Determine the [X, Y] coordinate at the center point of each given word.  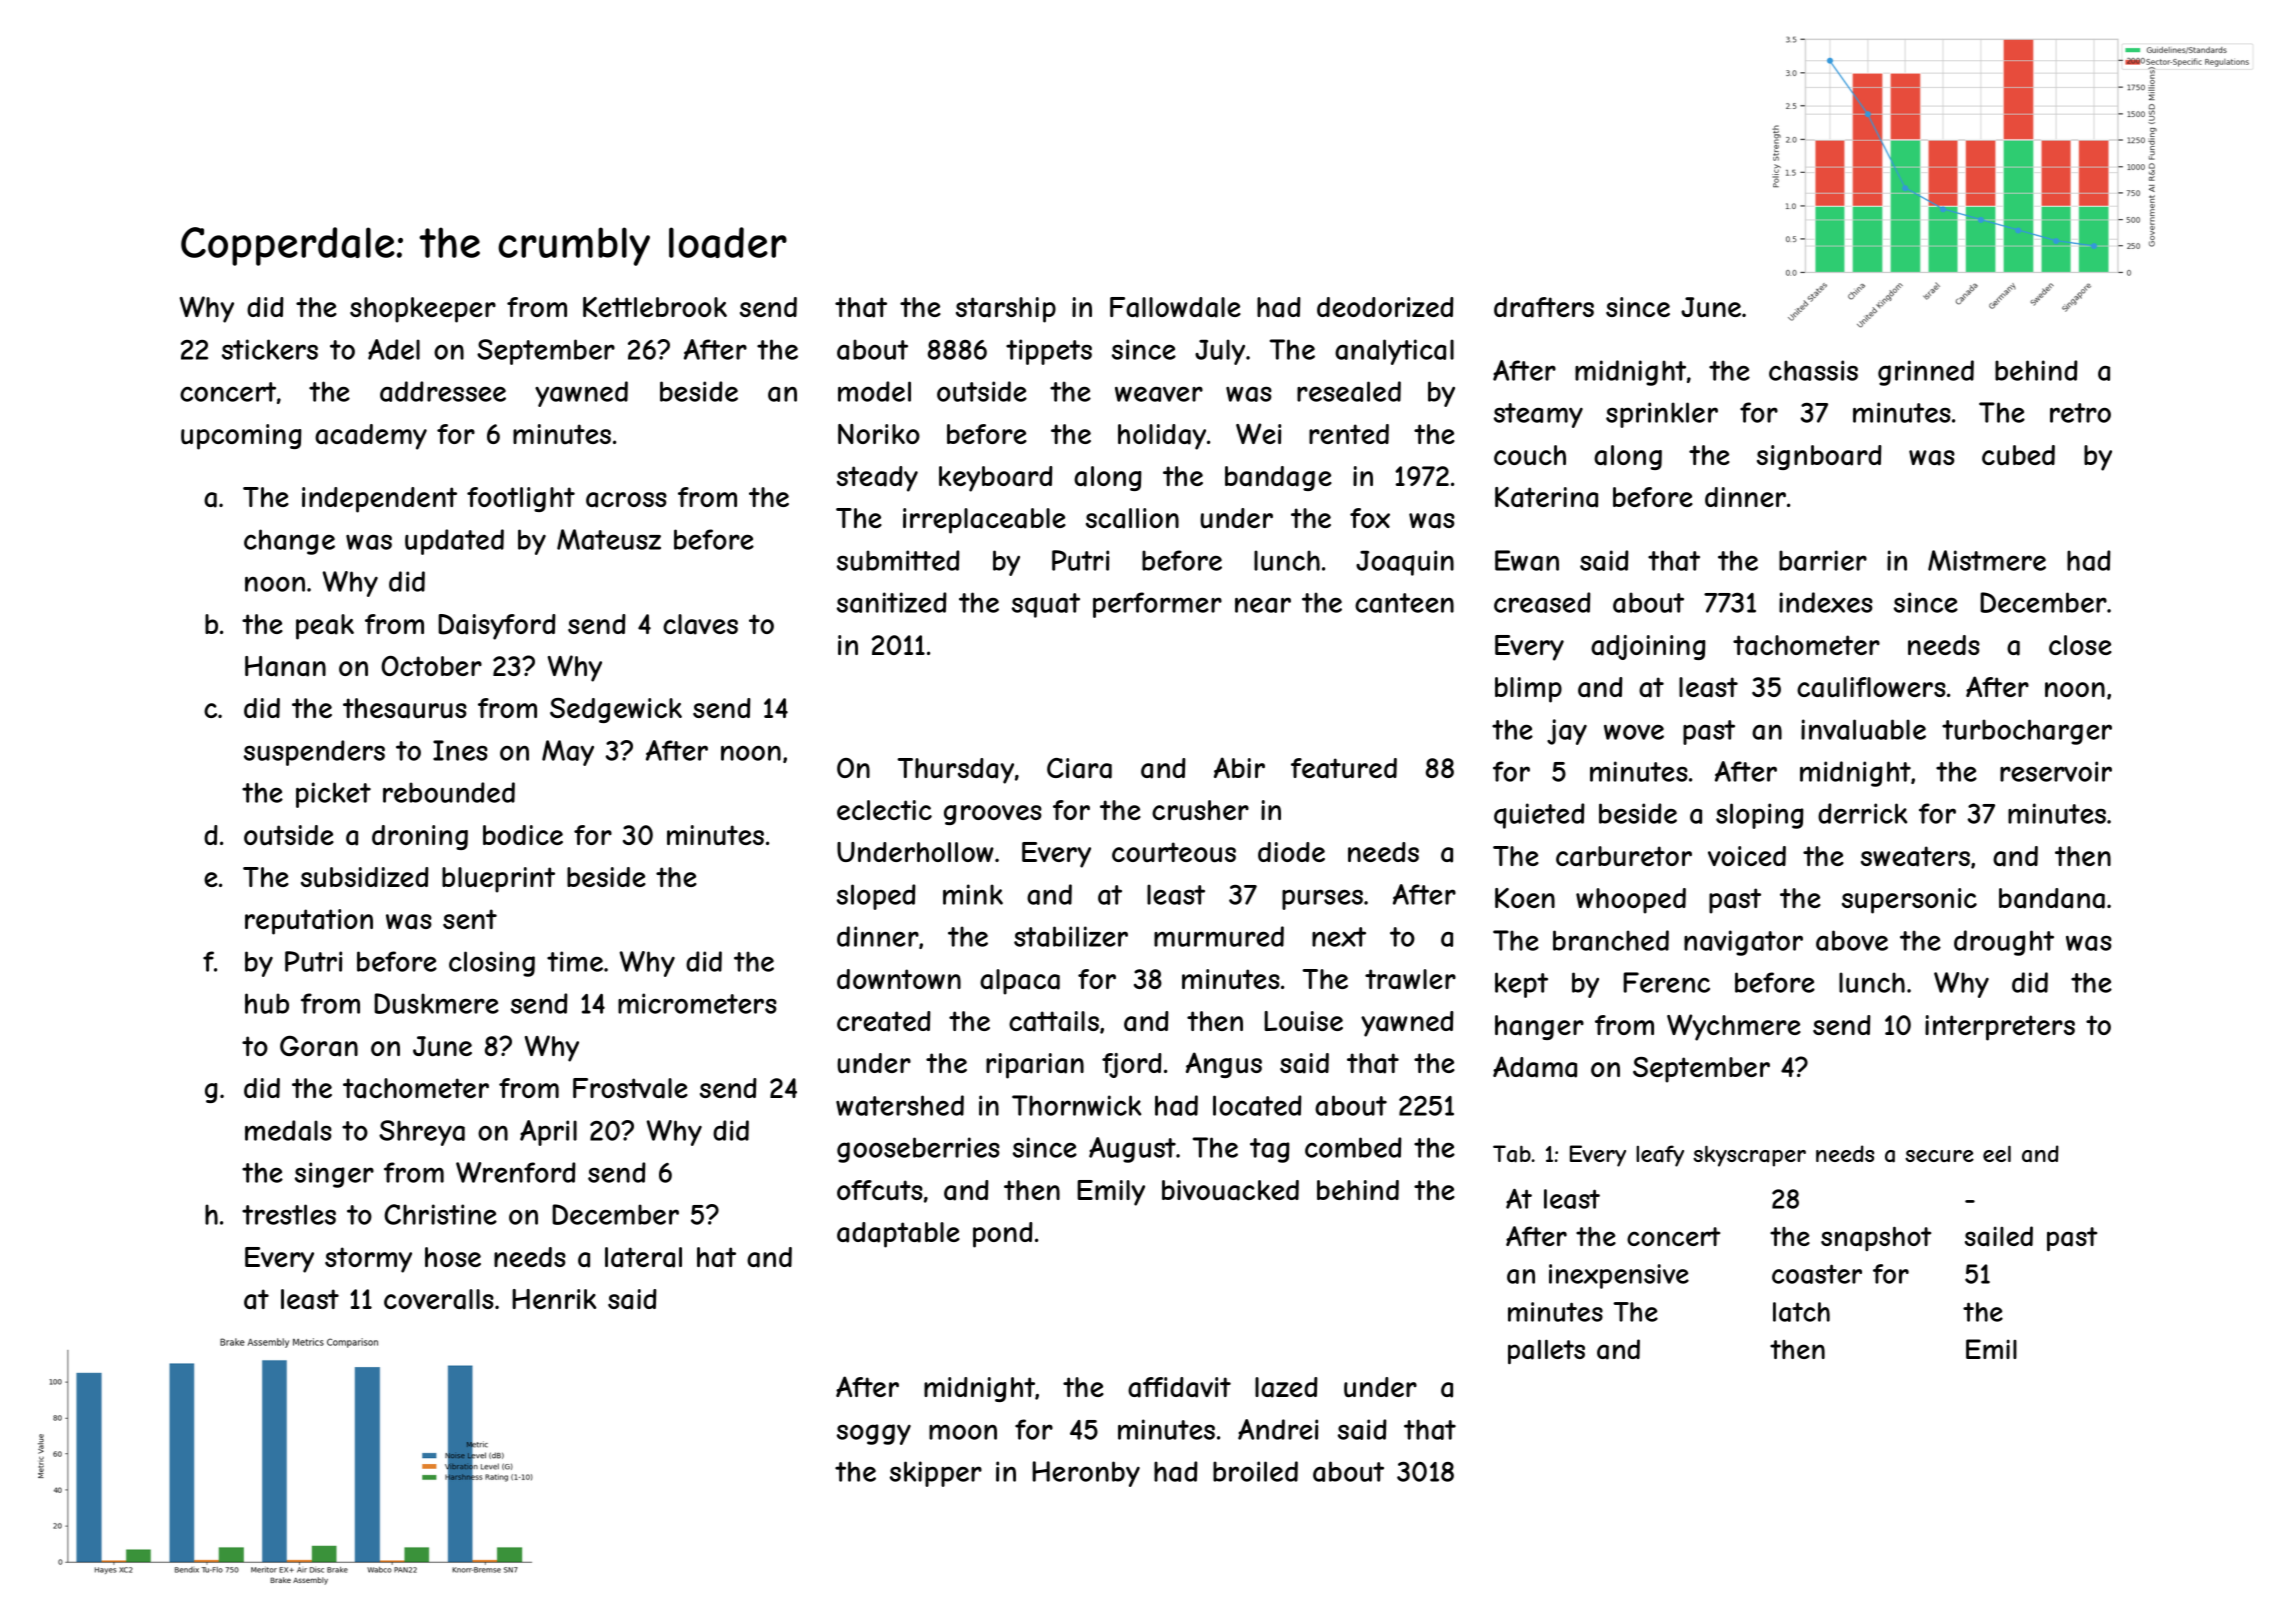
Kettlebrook [655, 307]
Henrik [554, 1299]
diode [1291, 852]
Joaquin [1405, 563]
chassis [1813, 370]
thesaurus [405, 708]
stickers [270, 349]
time [575, 961]
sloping [1760, 816]
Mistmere [1987, 560]
